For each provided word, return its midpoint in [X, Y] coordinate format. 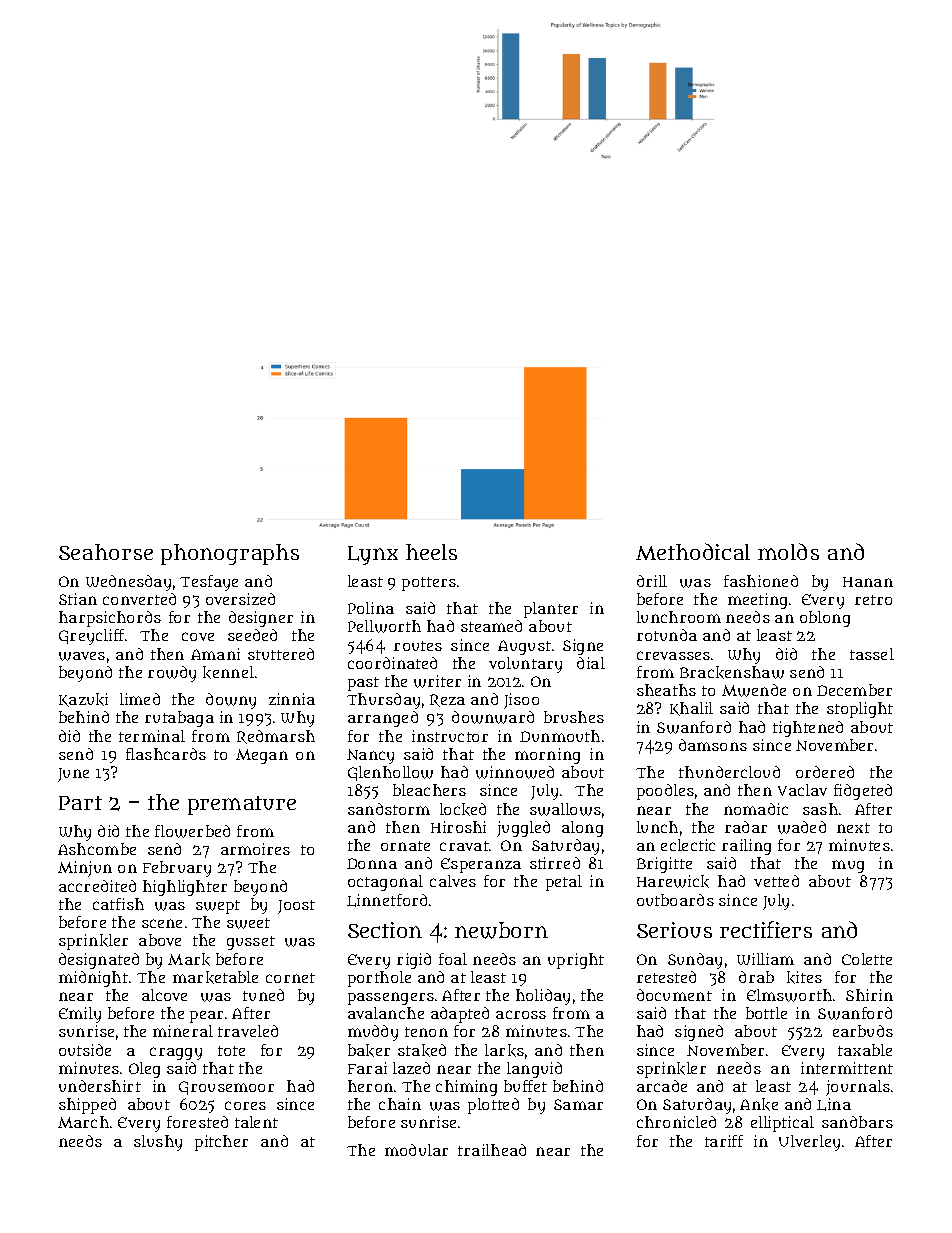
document [674, 995]
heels [431, 552]
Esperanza [481, 865]
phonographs [230, 554]
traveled [248, 1031]
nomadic [756, 809]
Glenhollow [390, 773]
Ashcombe [97, 849]
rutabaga [179, 719]
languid [534, 1070]
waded [802, 827]
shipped [87, 1106]
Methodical [693, 551]
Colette [867, 959]
